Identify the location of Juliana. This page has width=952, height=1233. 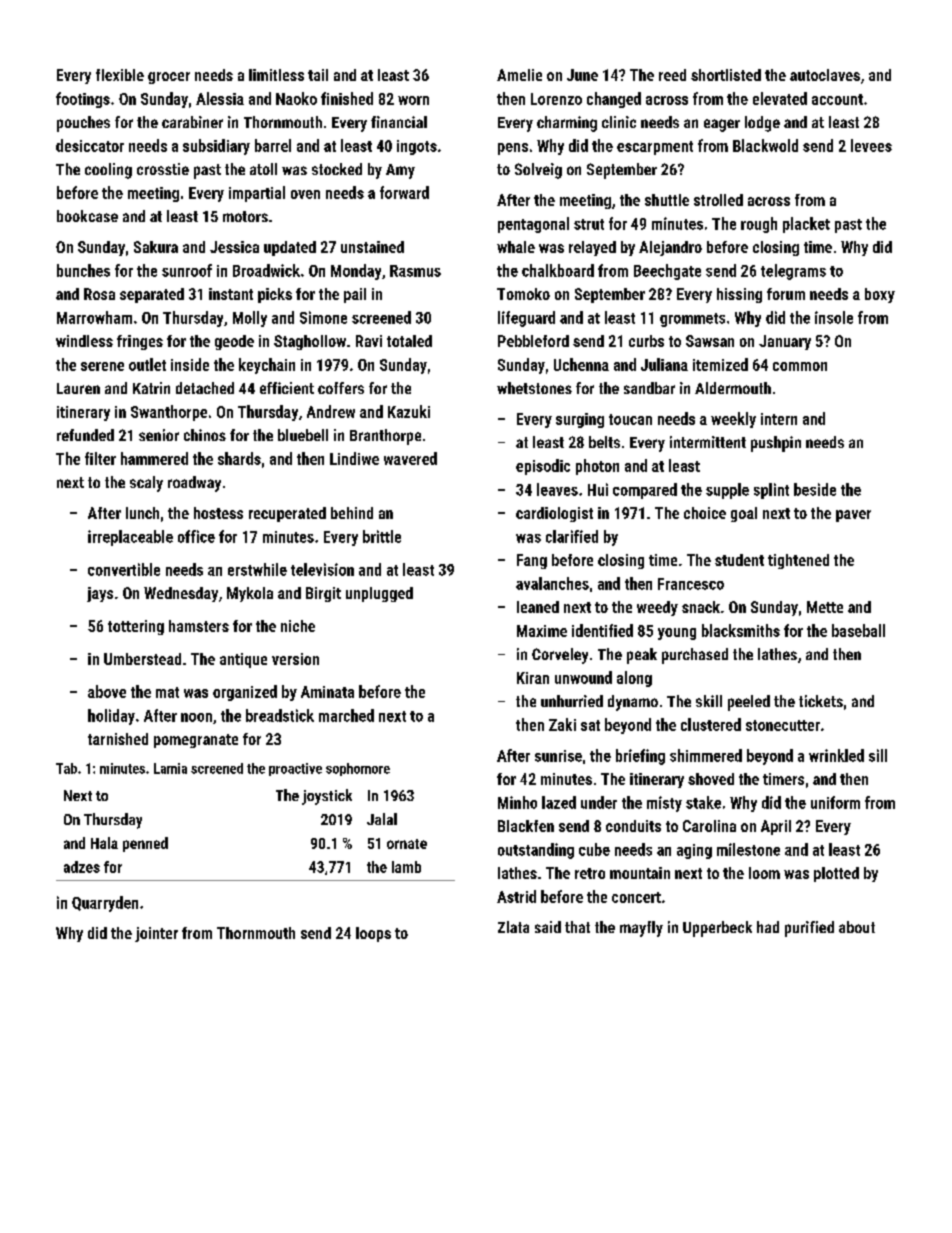
(664, 364).
